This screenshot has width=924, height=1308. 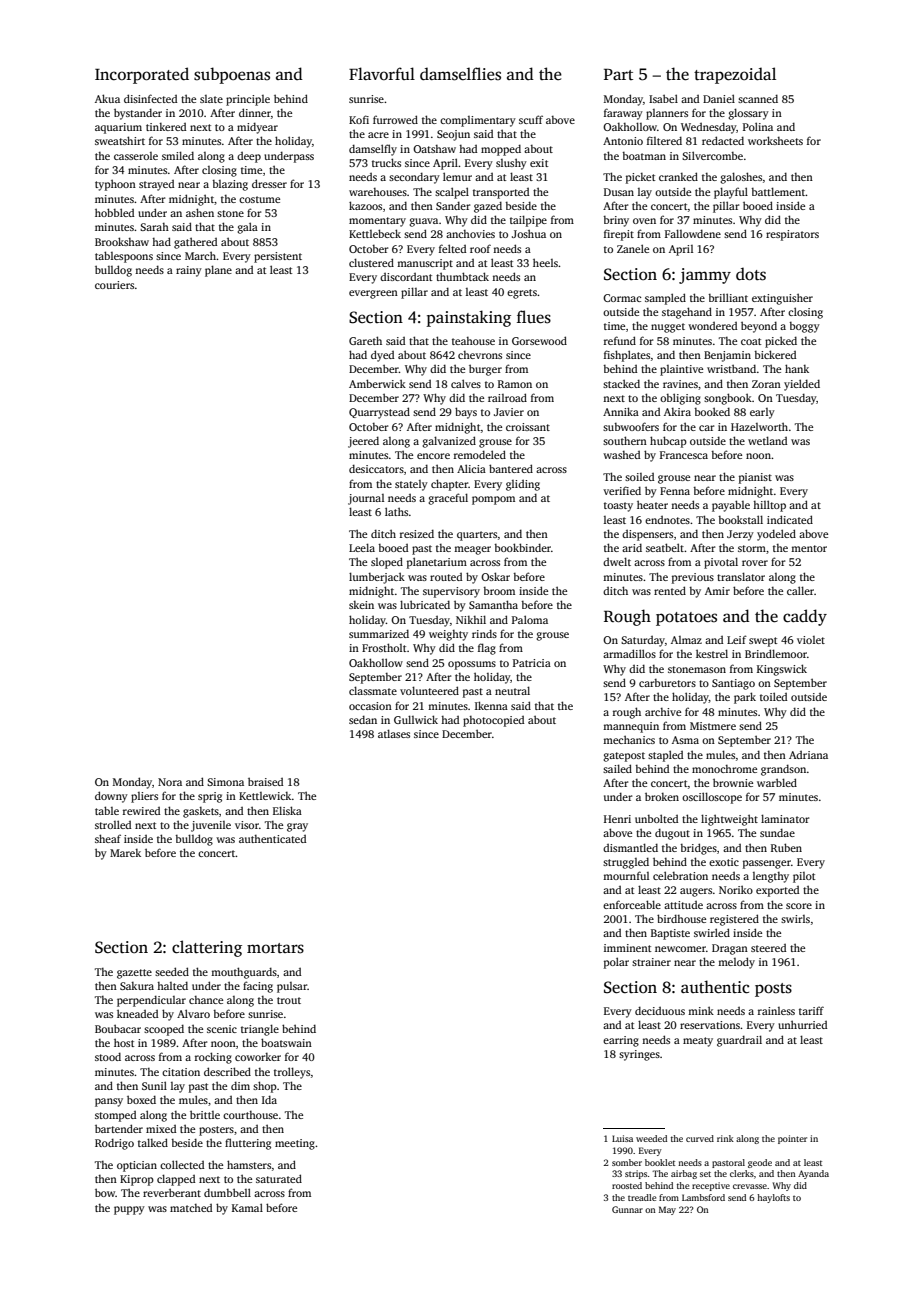 I want to click on braised, so click(x=265, y=781).
